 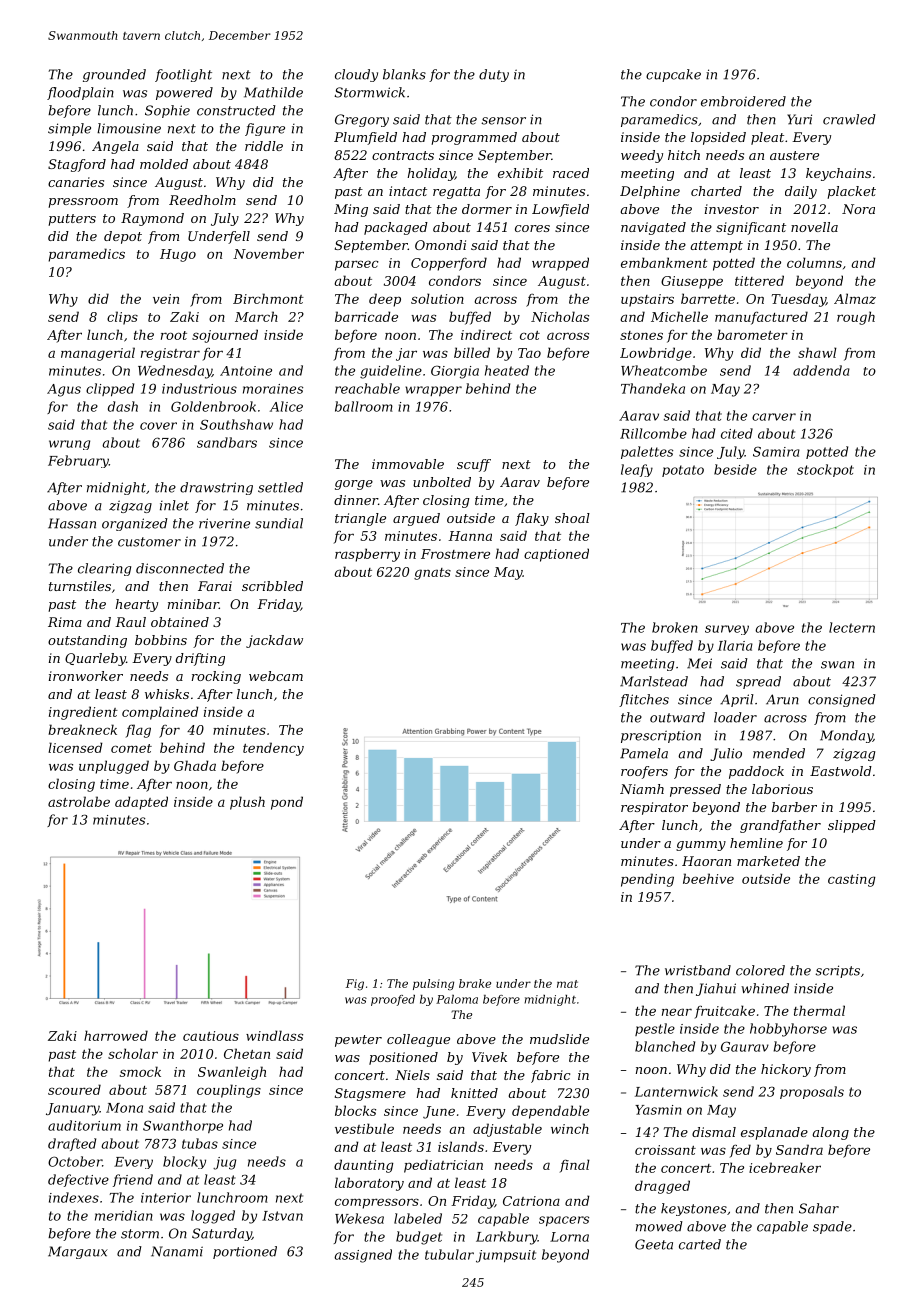 I want to click on plush, so click(x=247, y=803).
